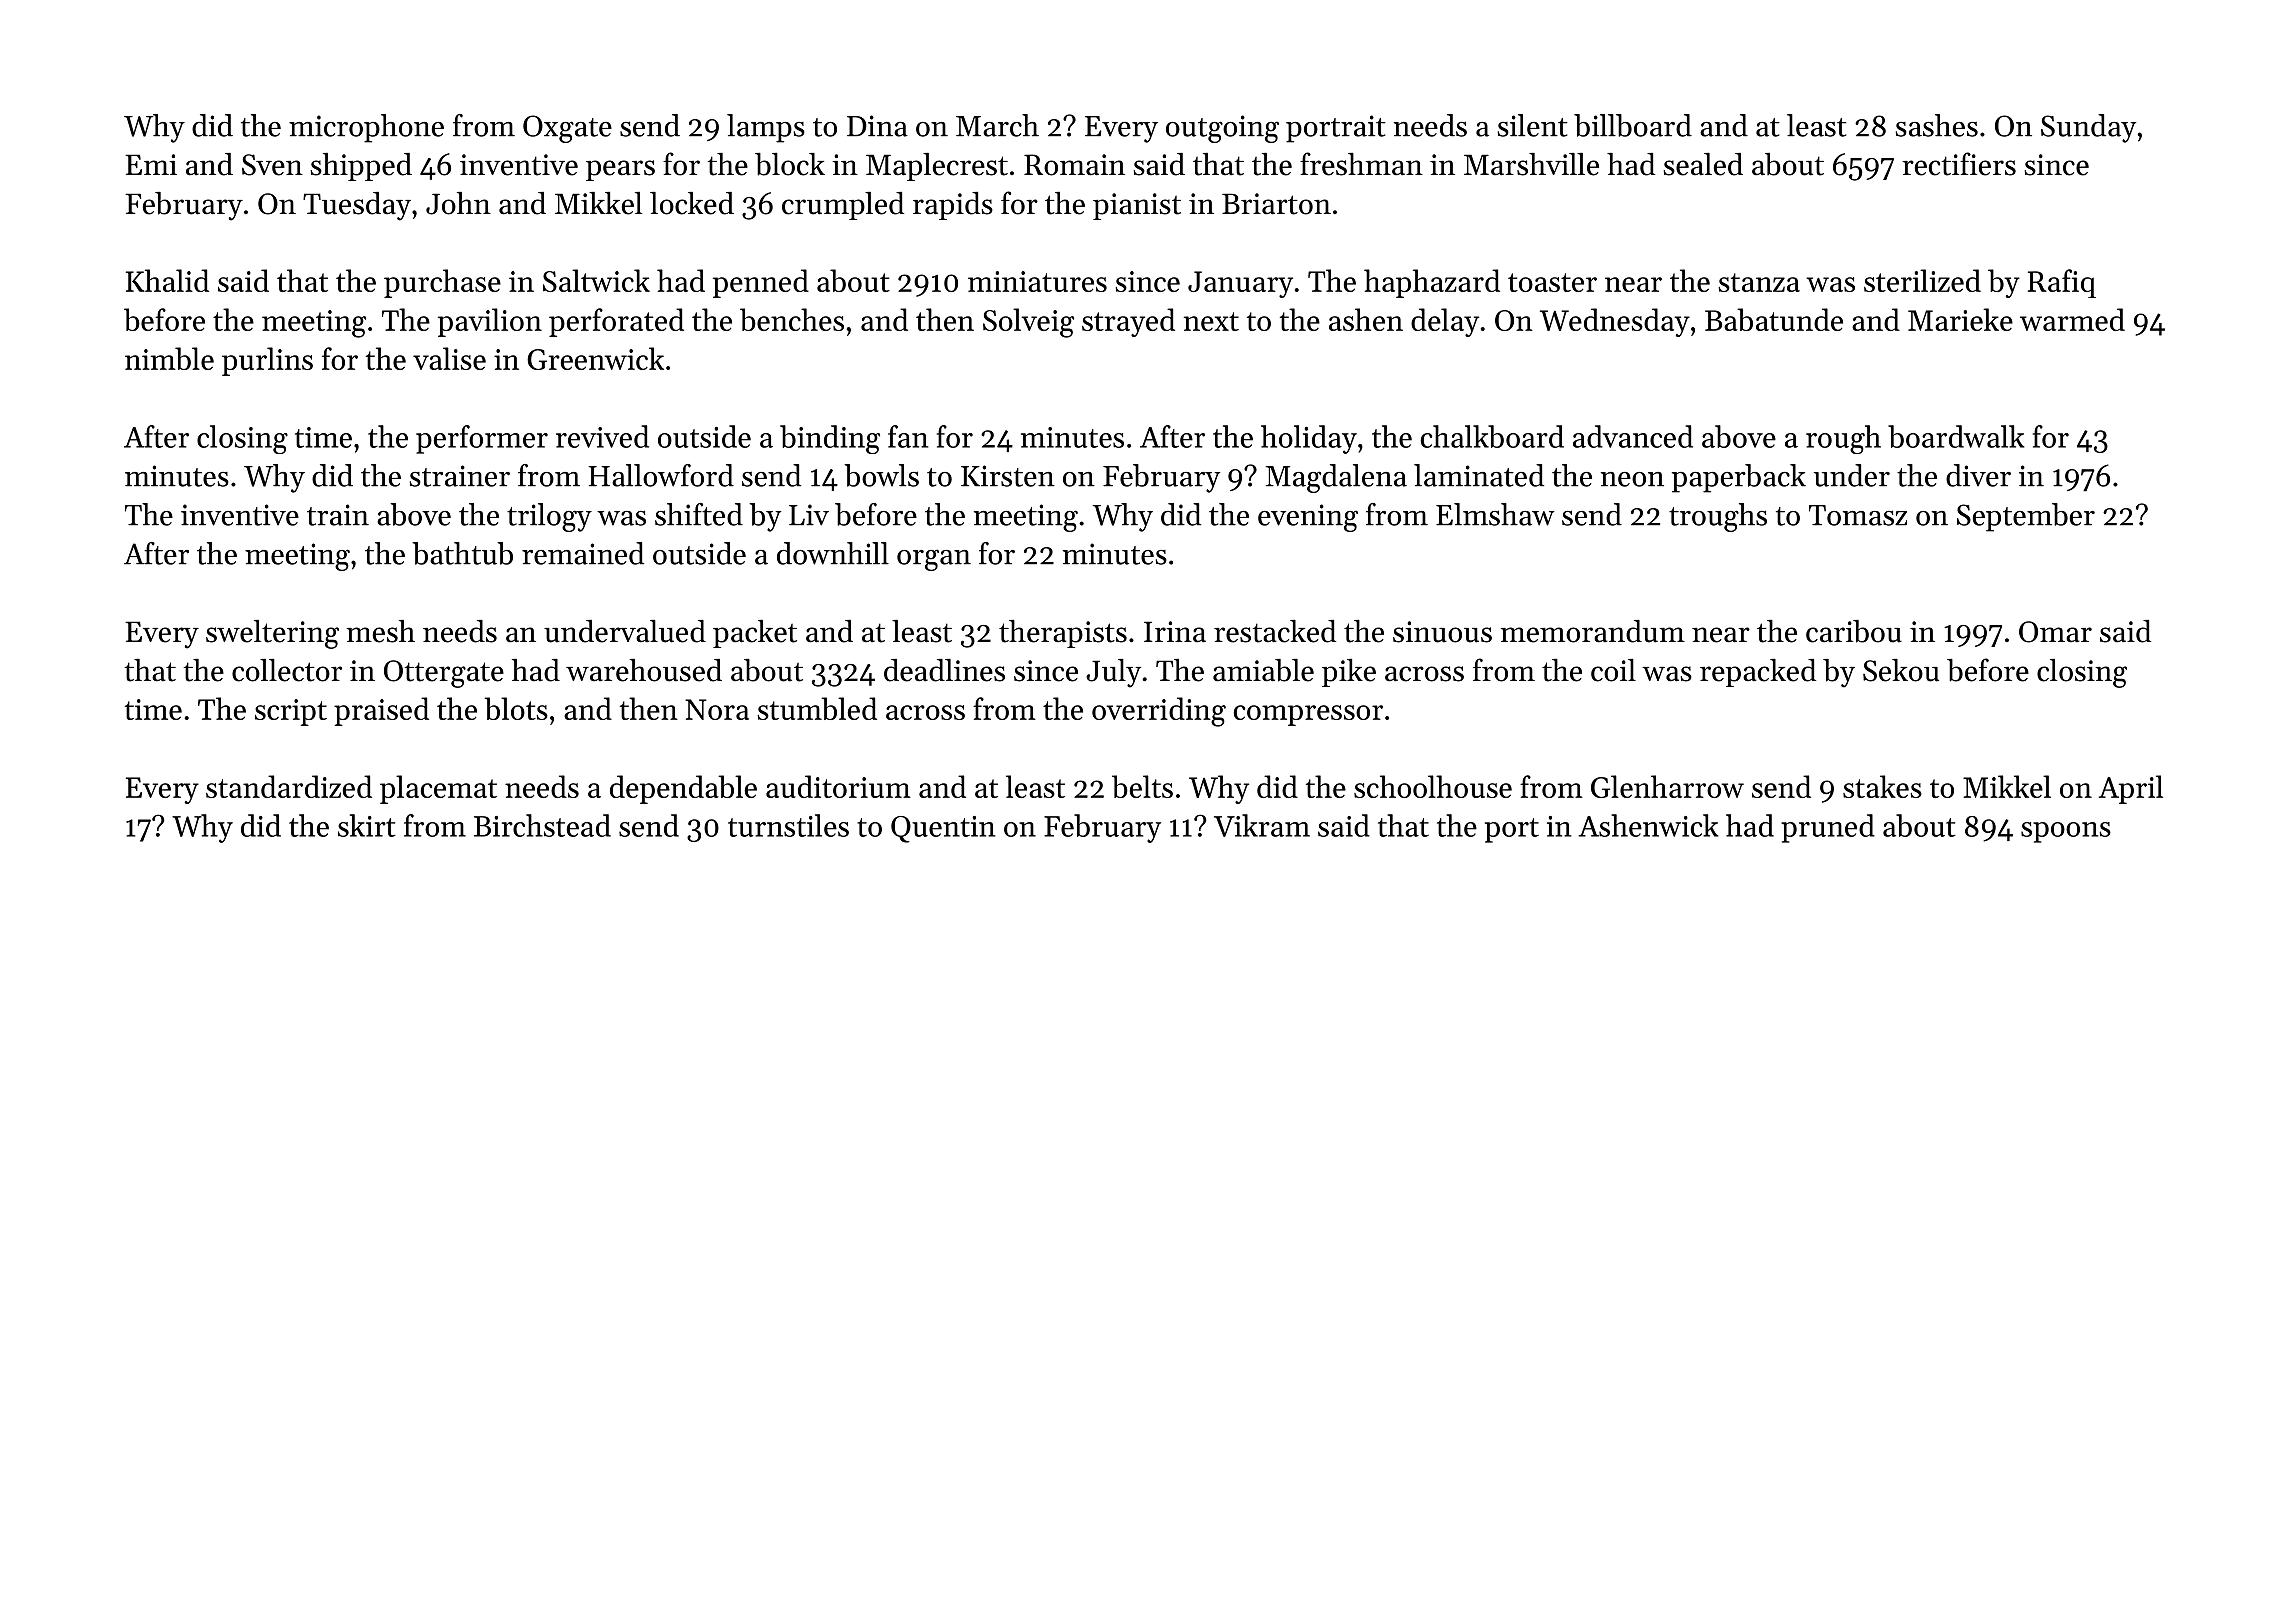  I want to click on binding, so click(830, 439).
